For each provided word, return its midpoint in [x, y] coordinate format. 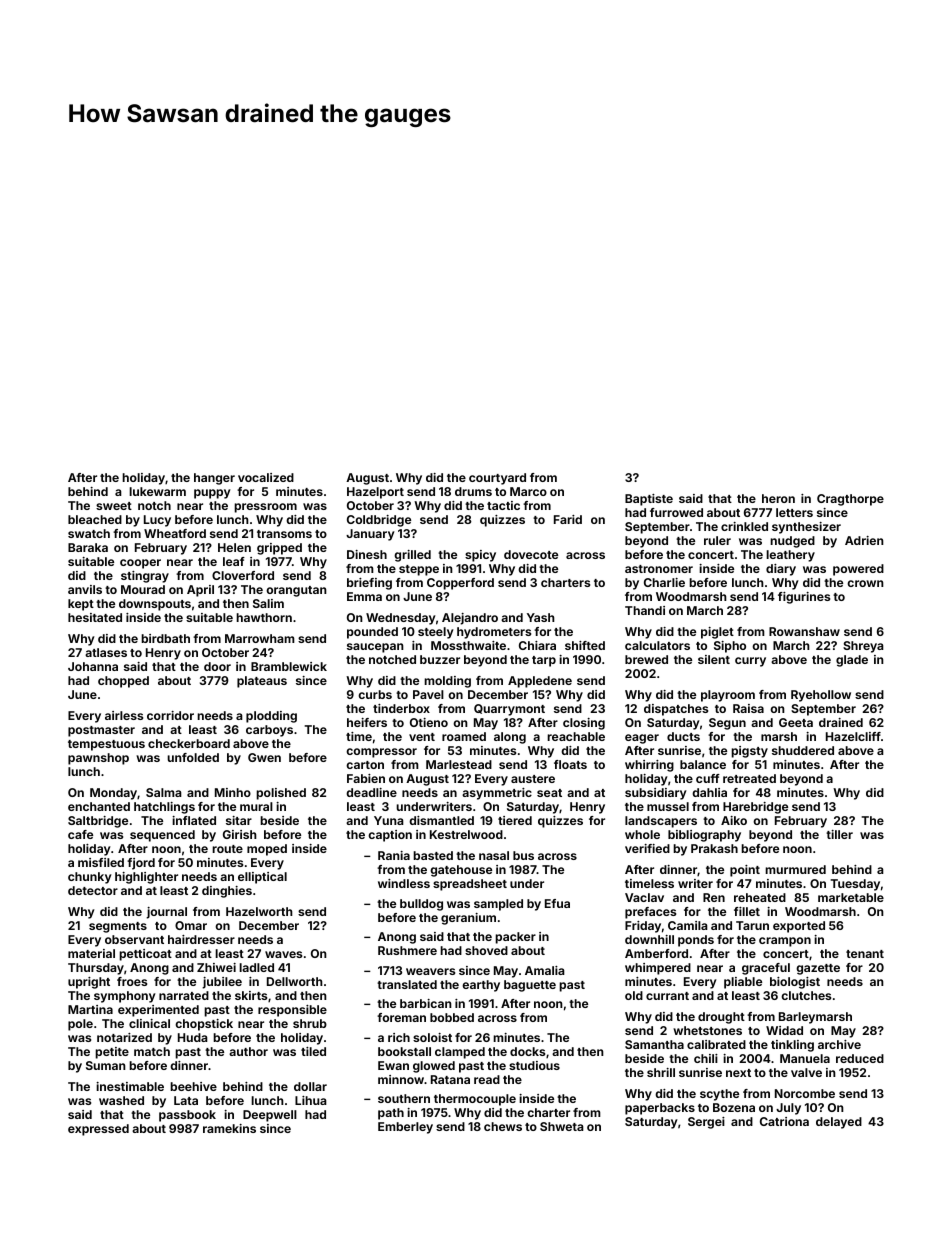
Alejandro [470, 619]
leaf [234, 561]
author [248, 1051]
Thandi [645, 610]
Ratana [450, 1079]
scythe [719, 1095]
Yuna [389, 820]
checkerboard [189, 743]
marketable [851, 897]
